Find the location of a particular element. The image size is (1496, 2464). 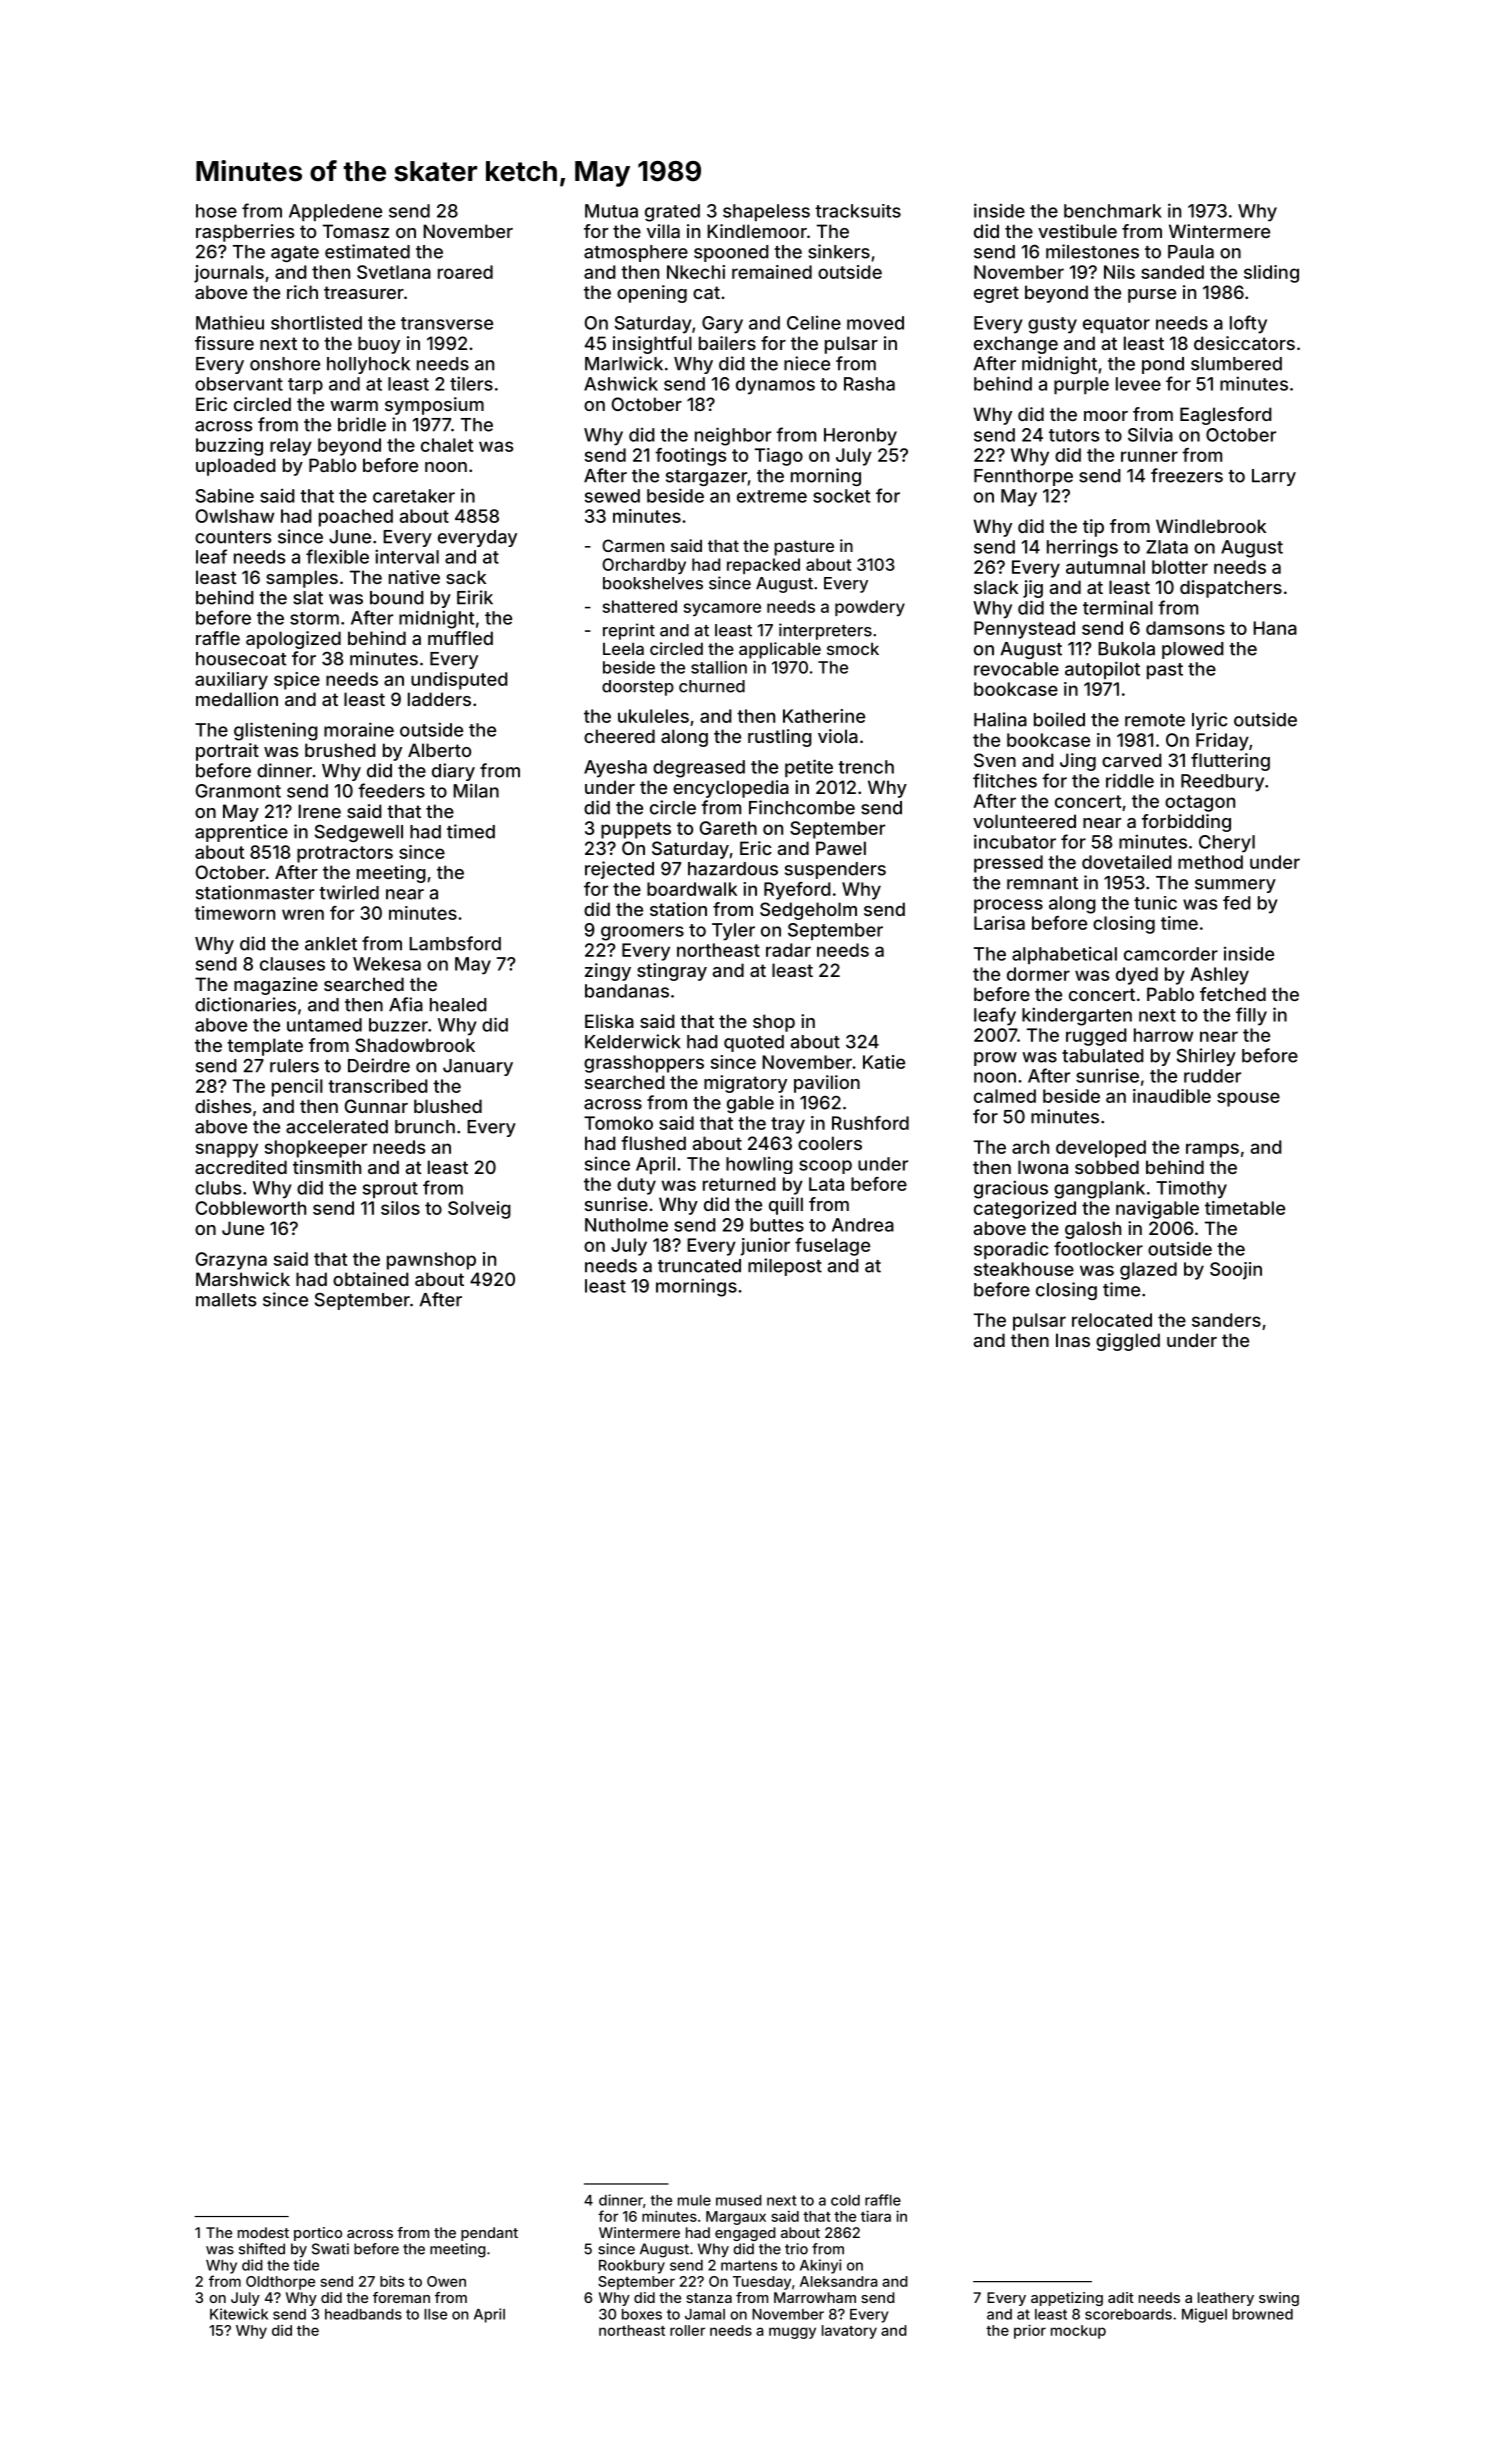

benchmark is located at coordinates (1113, 211).
